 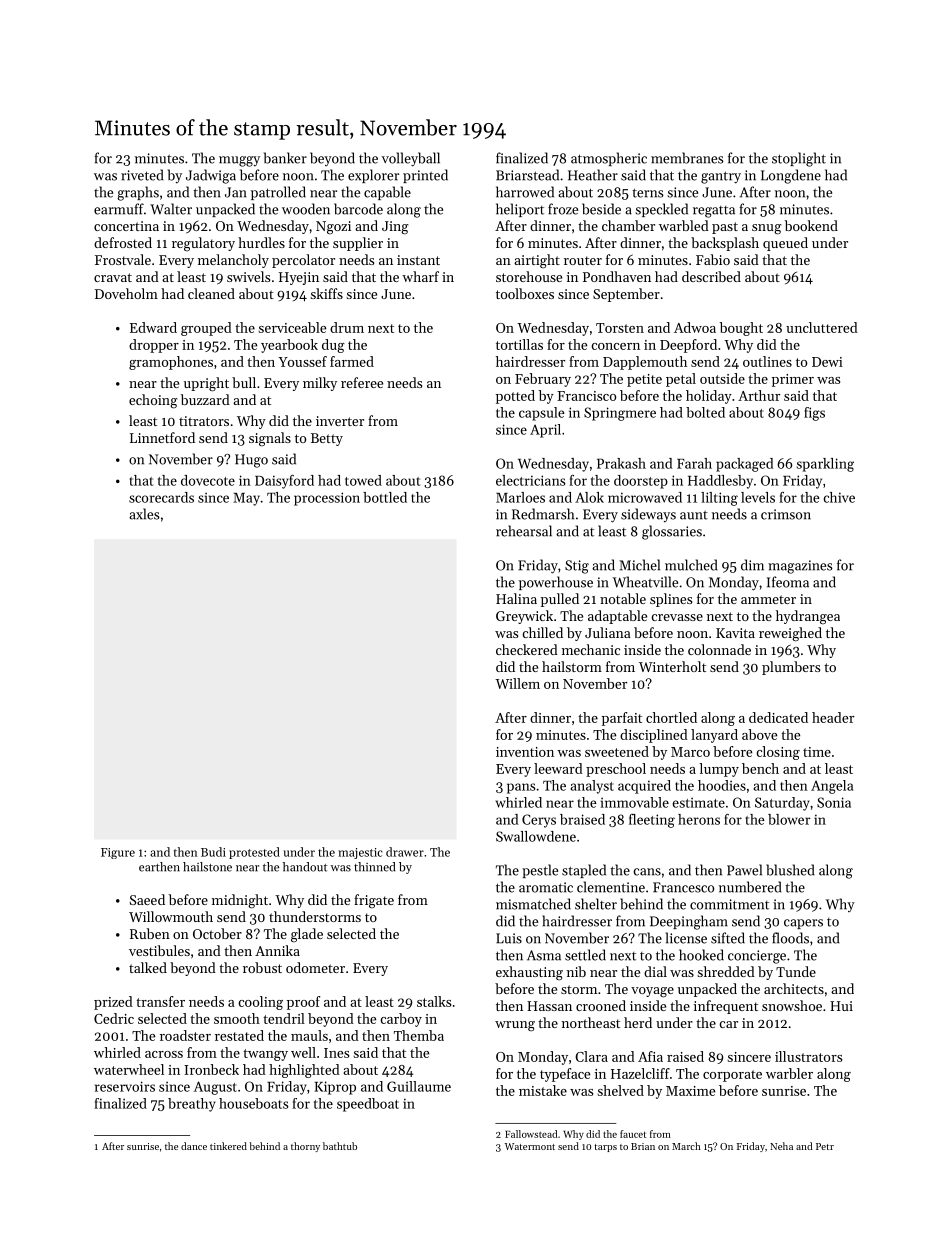 What do you see at coordinates (161, 497) in the screenshot?
I see `scorecards` at bounding box center [161, 497].
